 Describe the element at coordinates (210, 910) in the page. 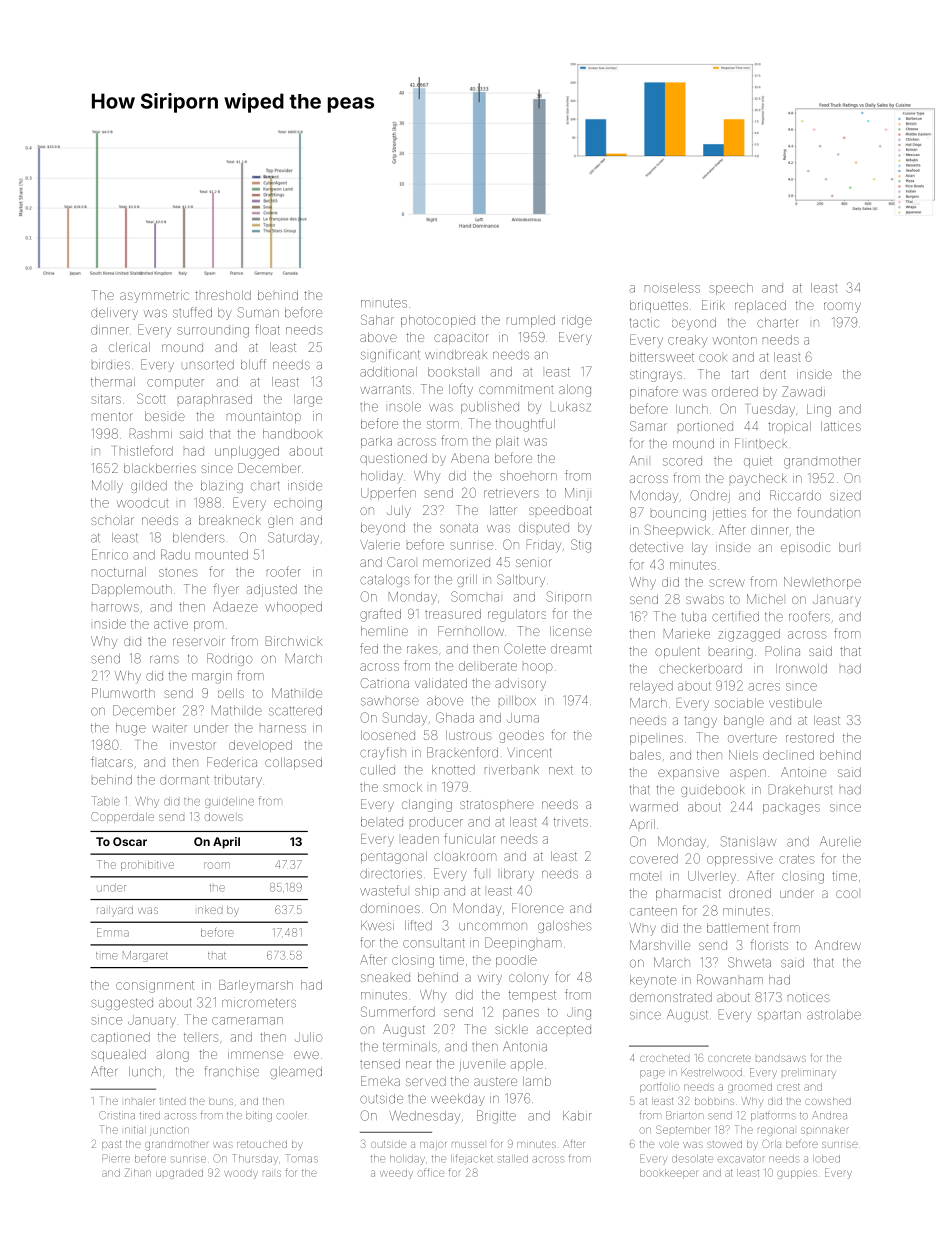

I see `inked` at that location.
